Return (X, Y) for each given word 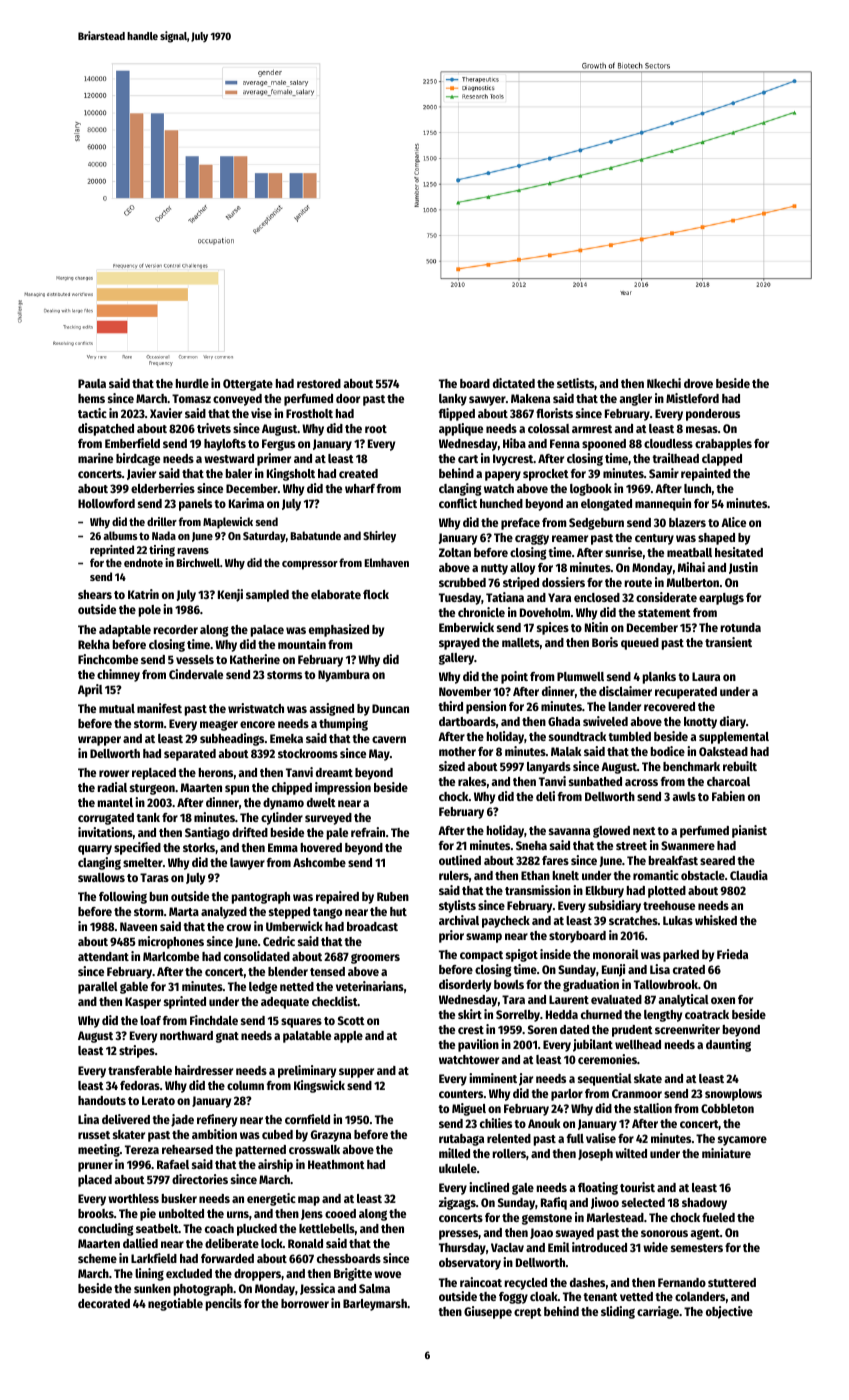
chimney (118, 675)
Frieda (732, 954)
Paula (92, 383)
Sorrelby (518, 1016)
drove (698, 383)
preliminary (307, 1071)
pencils (224, 1304)
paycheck (506, 922)
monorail (616, 954)
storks (199, 847)
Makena (530, 398)
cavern (389, 739)
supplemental (734, 738)
